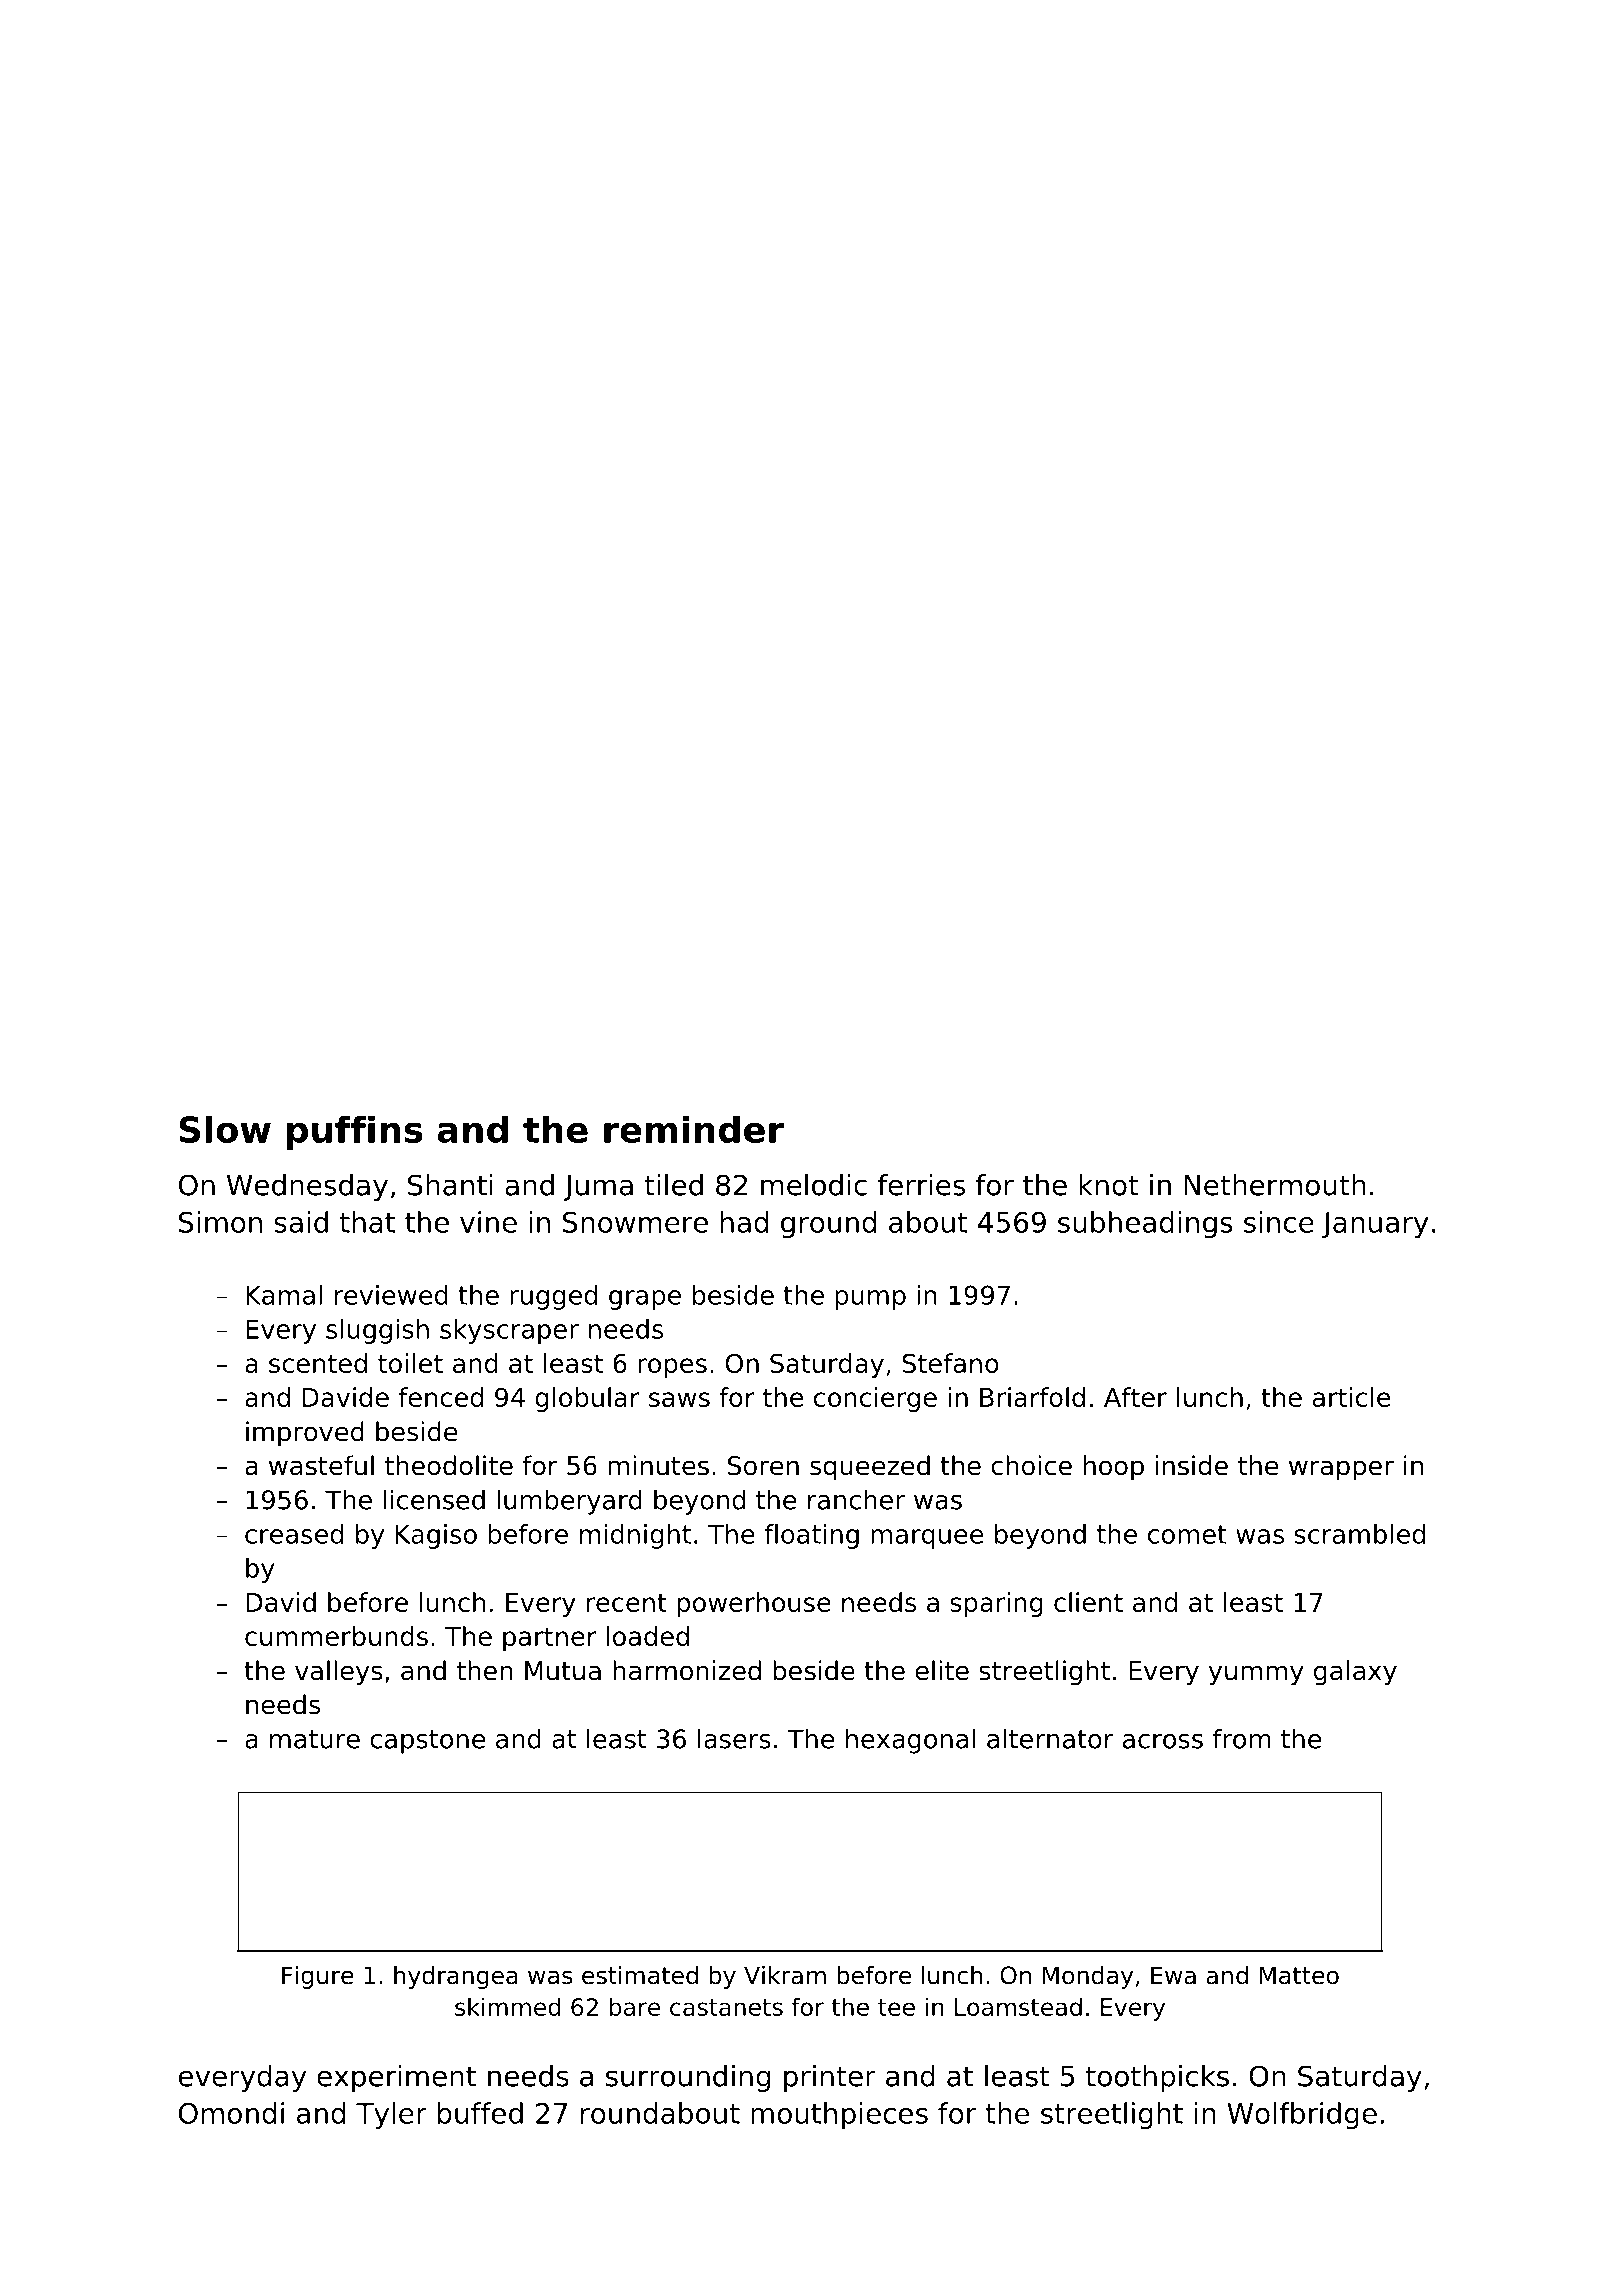  I want to click on Simon, so click(220, 1222).
